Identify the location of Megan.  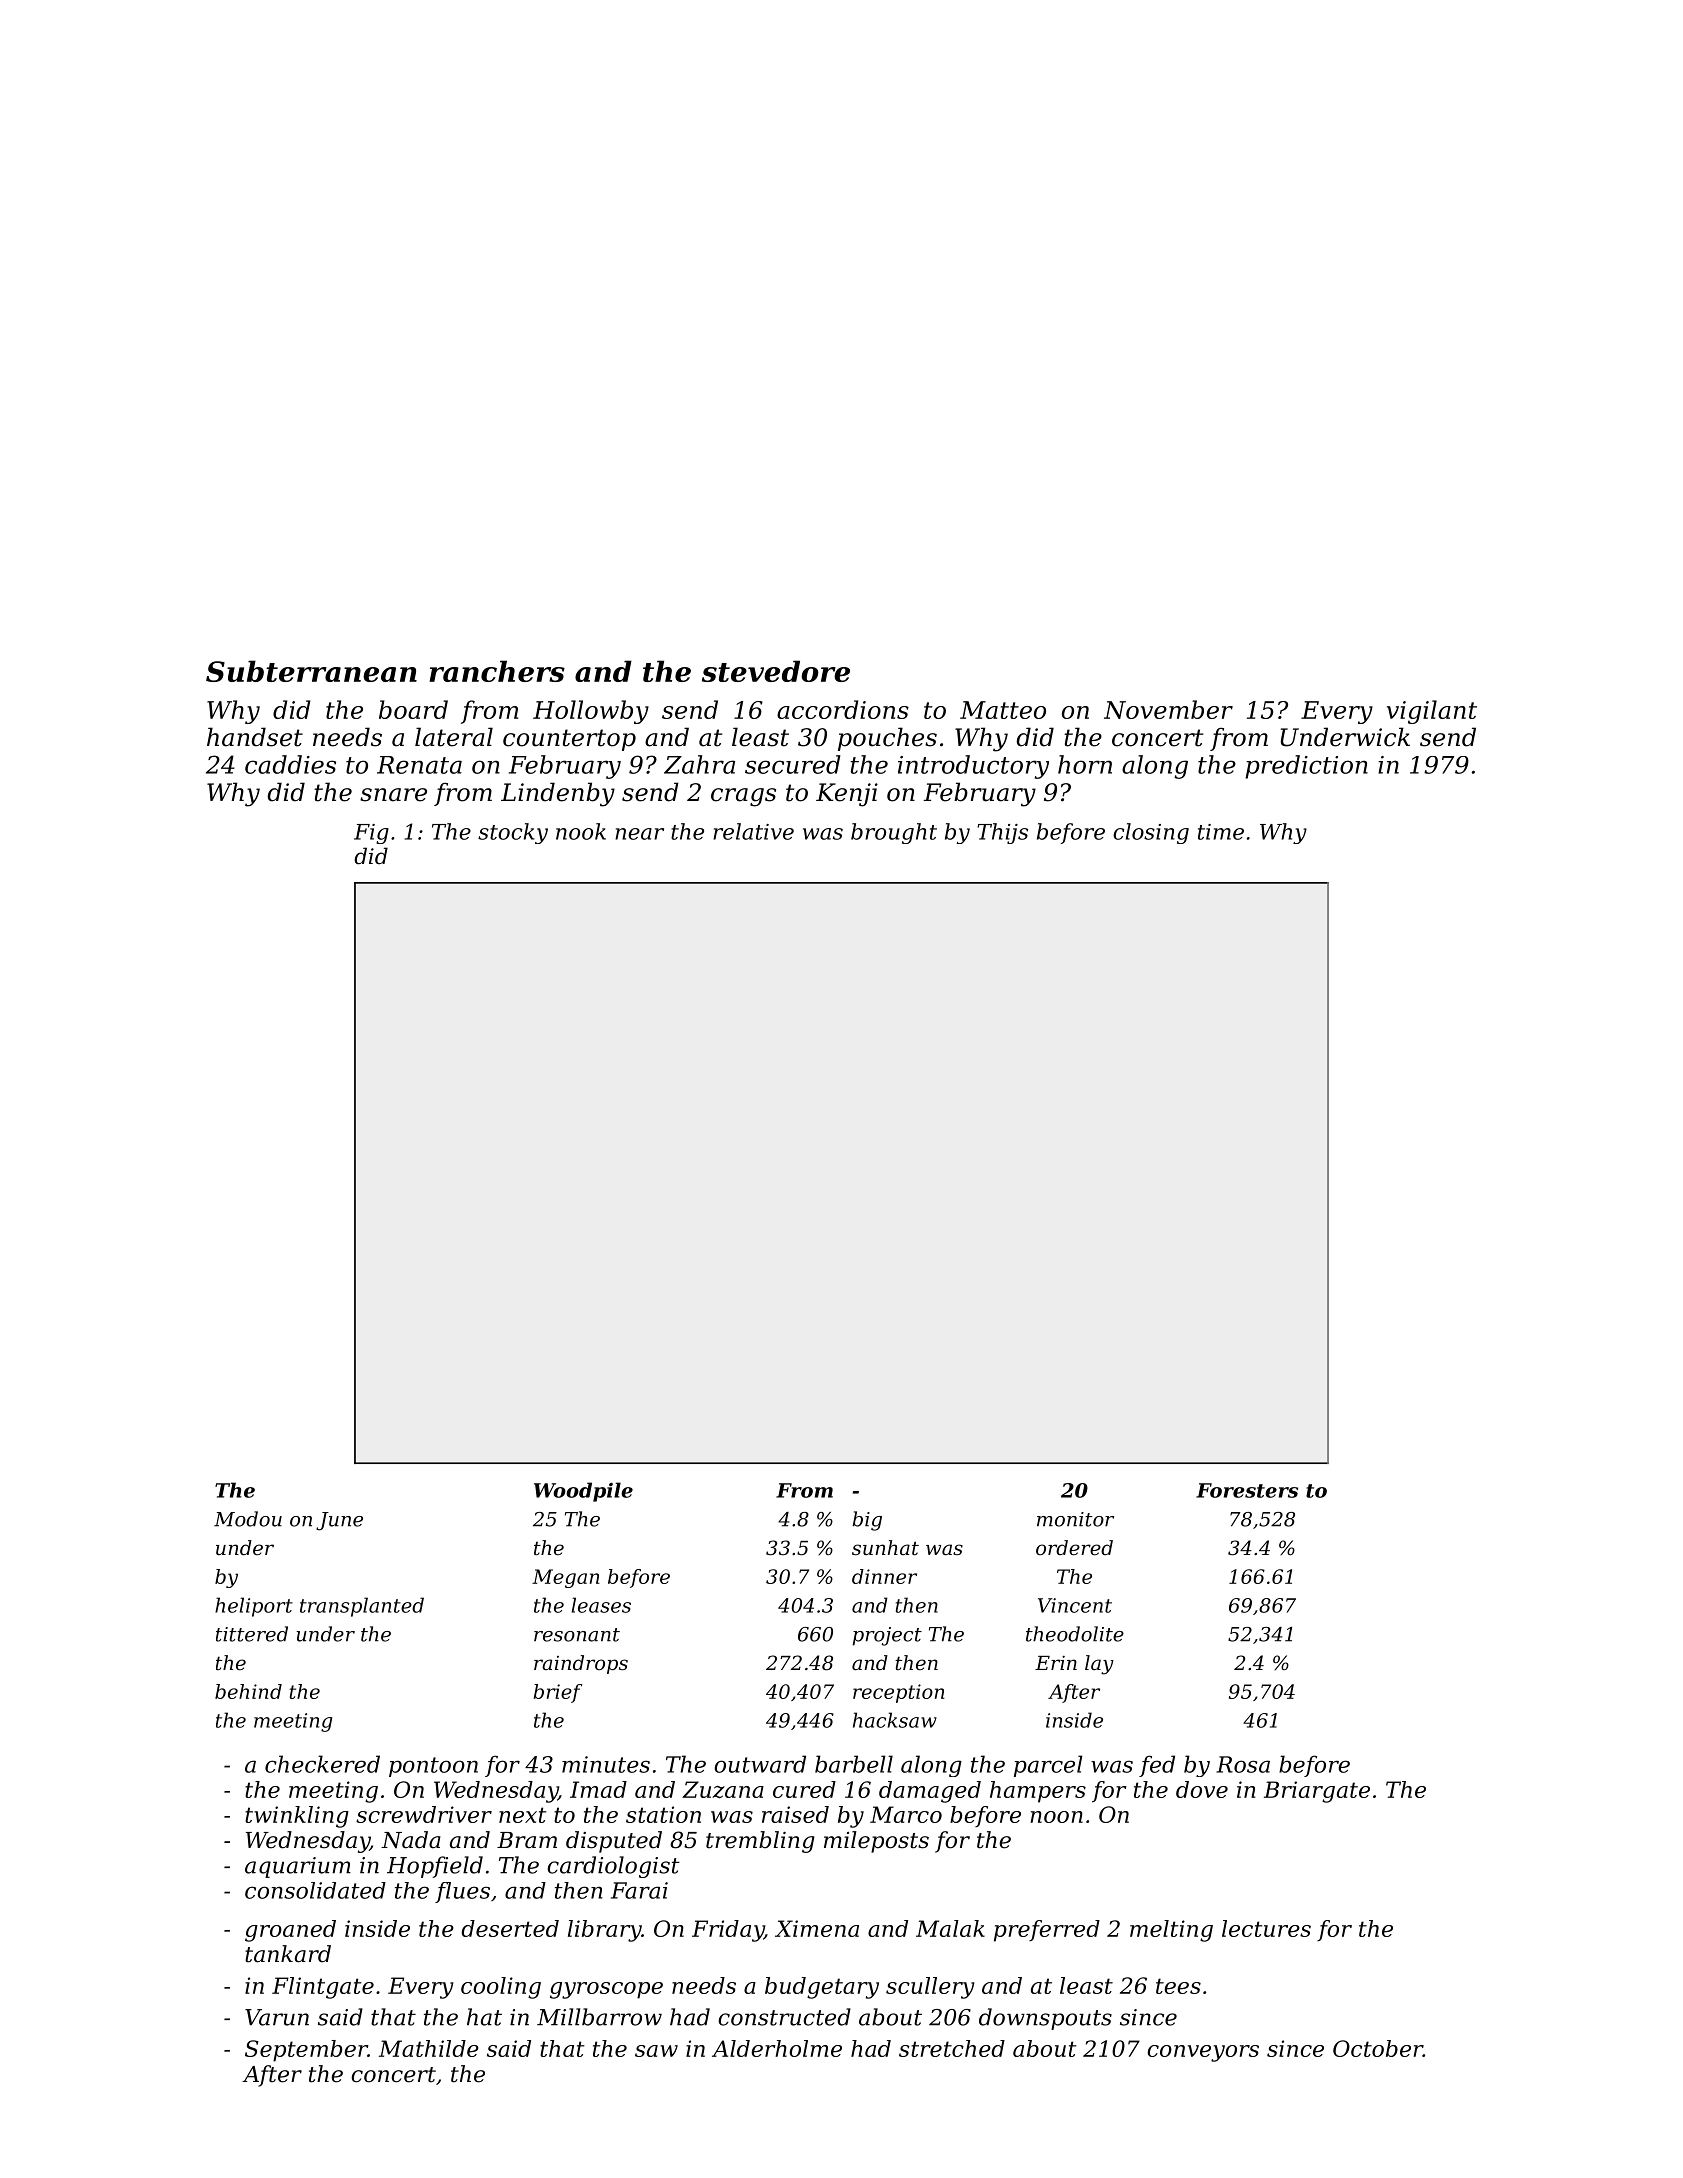
(565, 1578).
